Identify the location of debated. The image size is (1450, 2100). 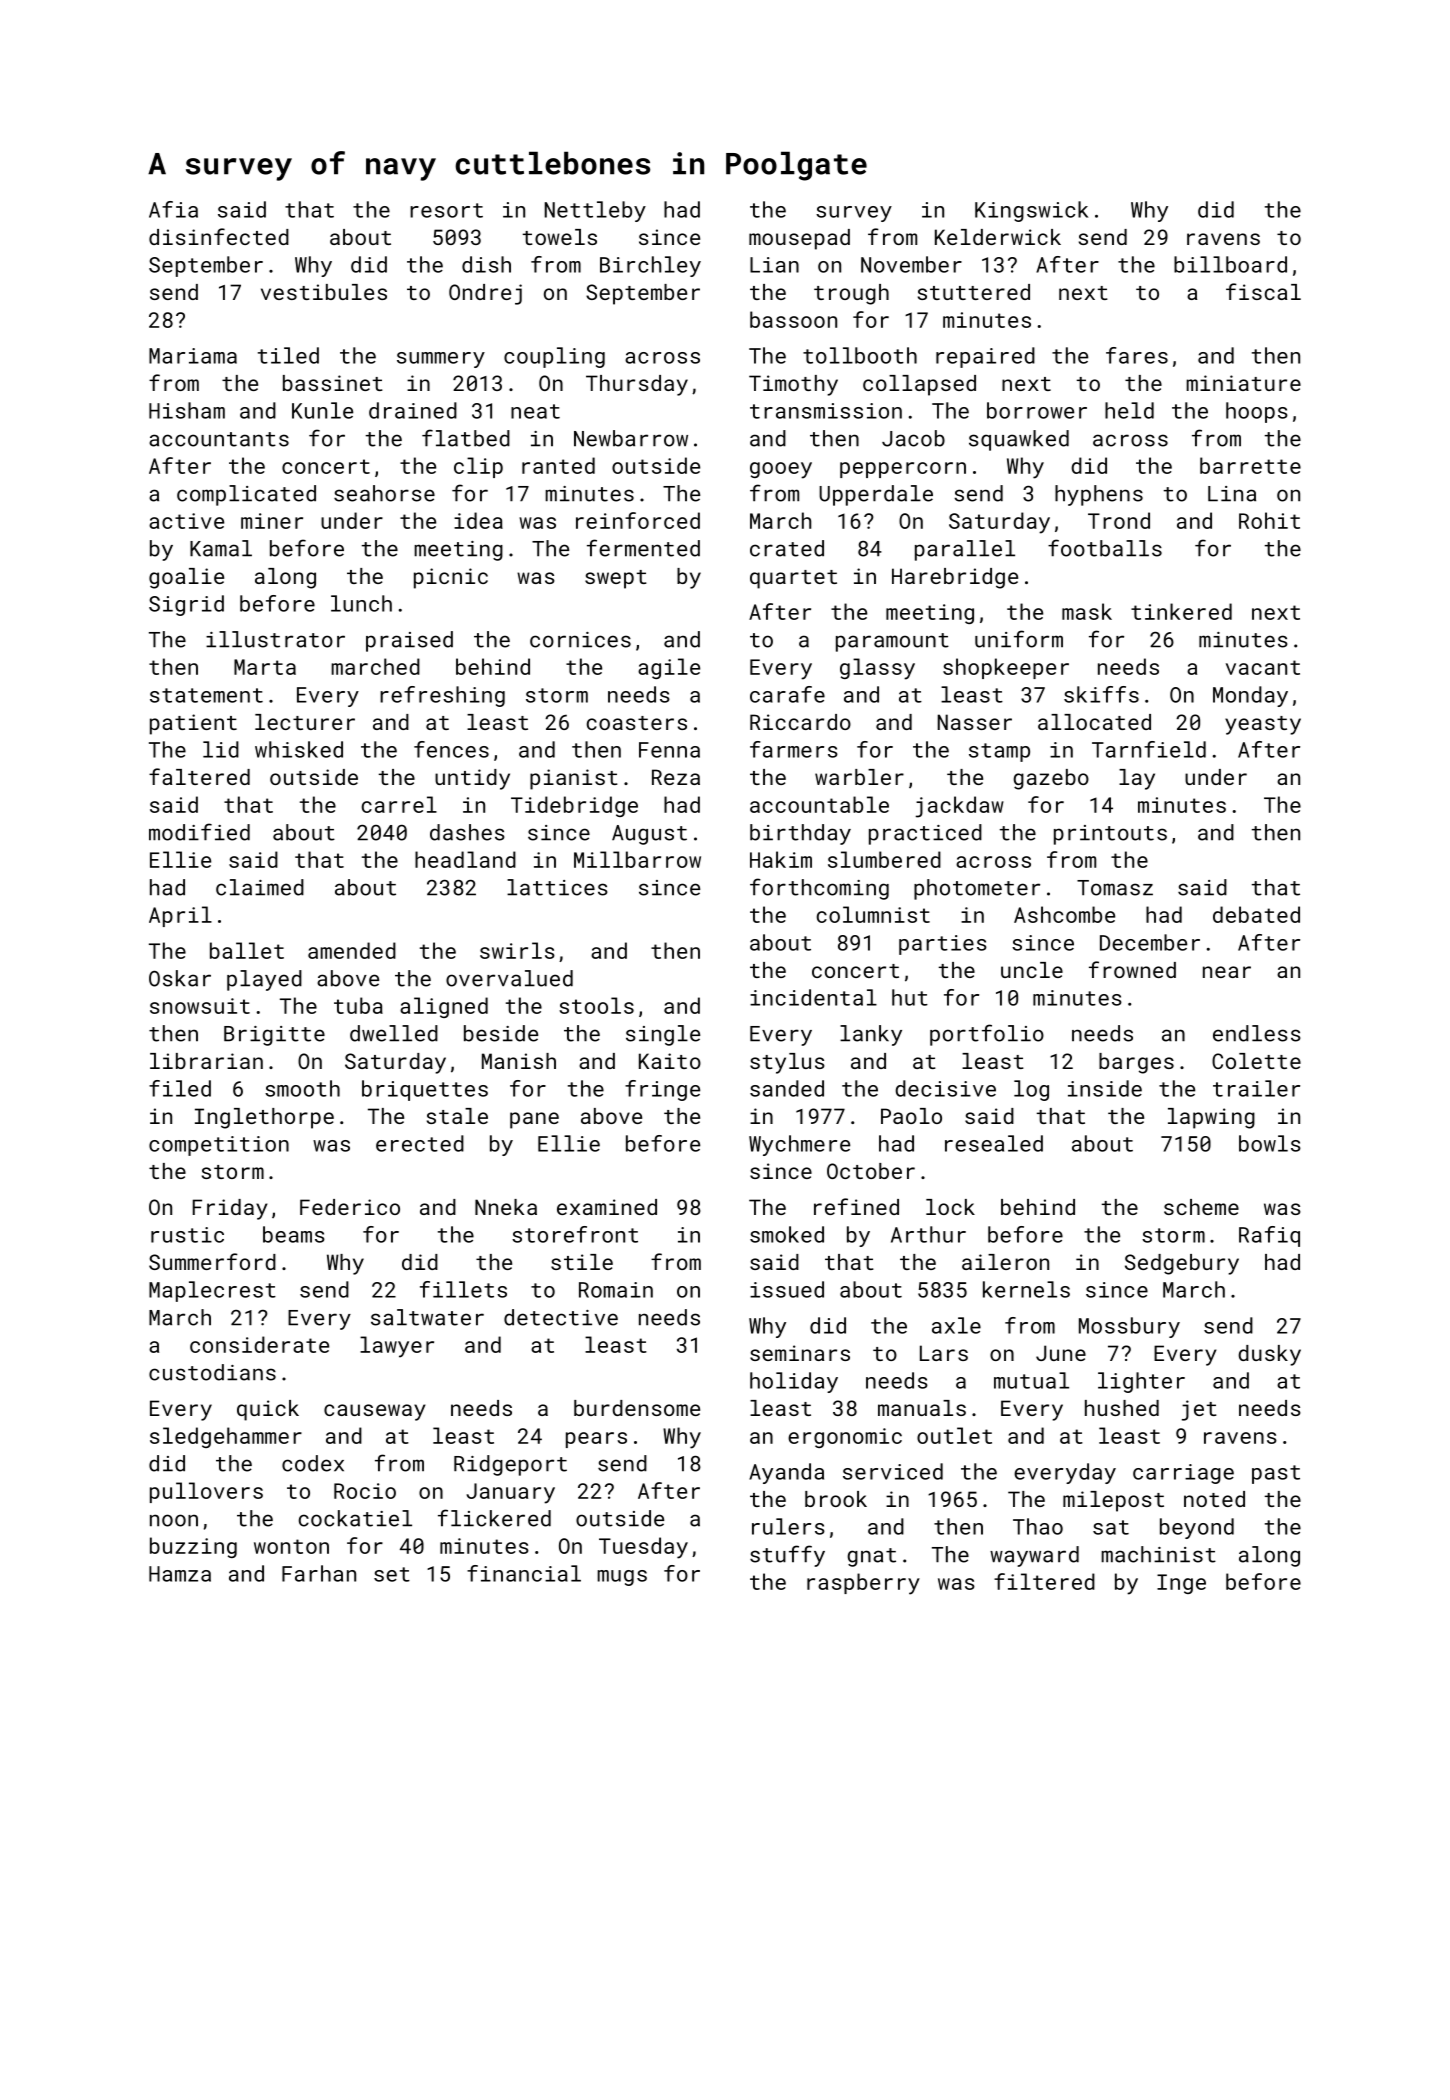
(1256, 914).
